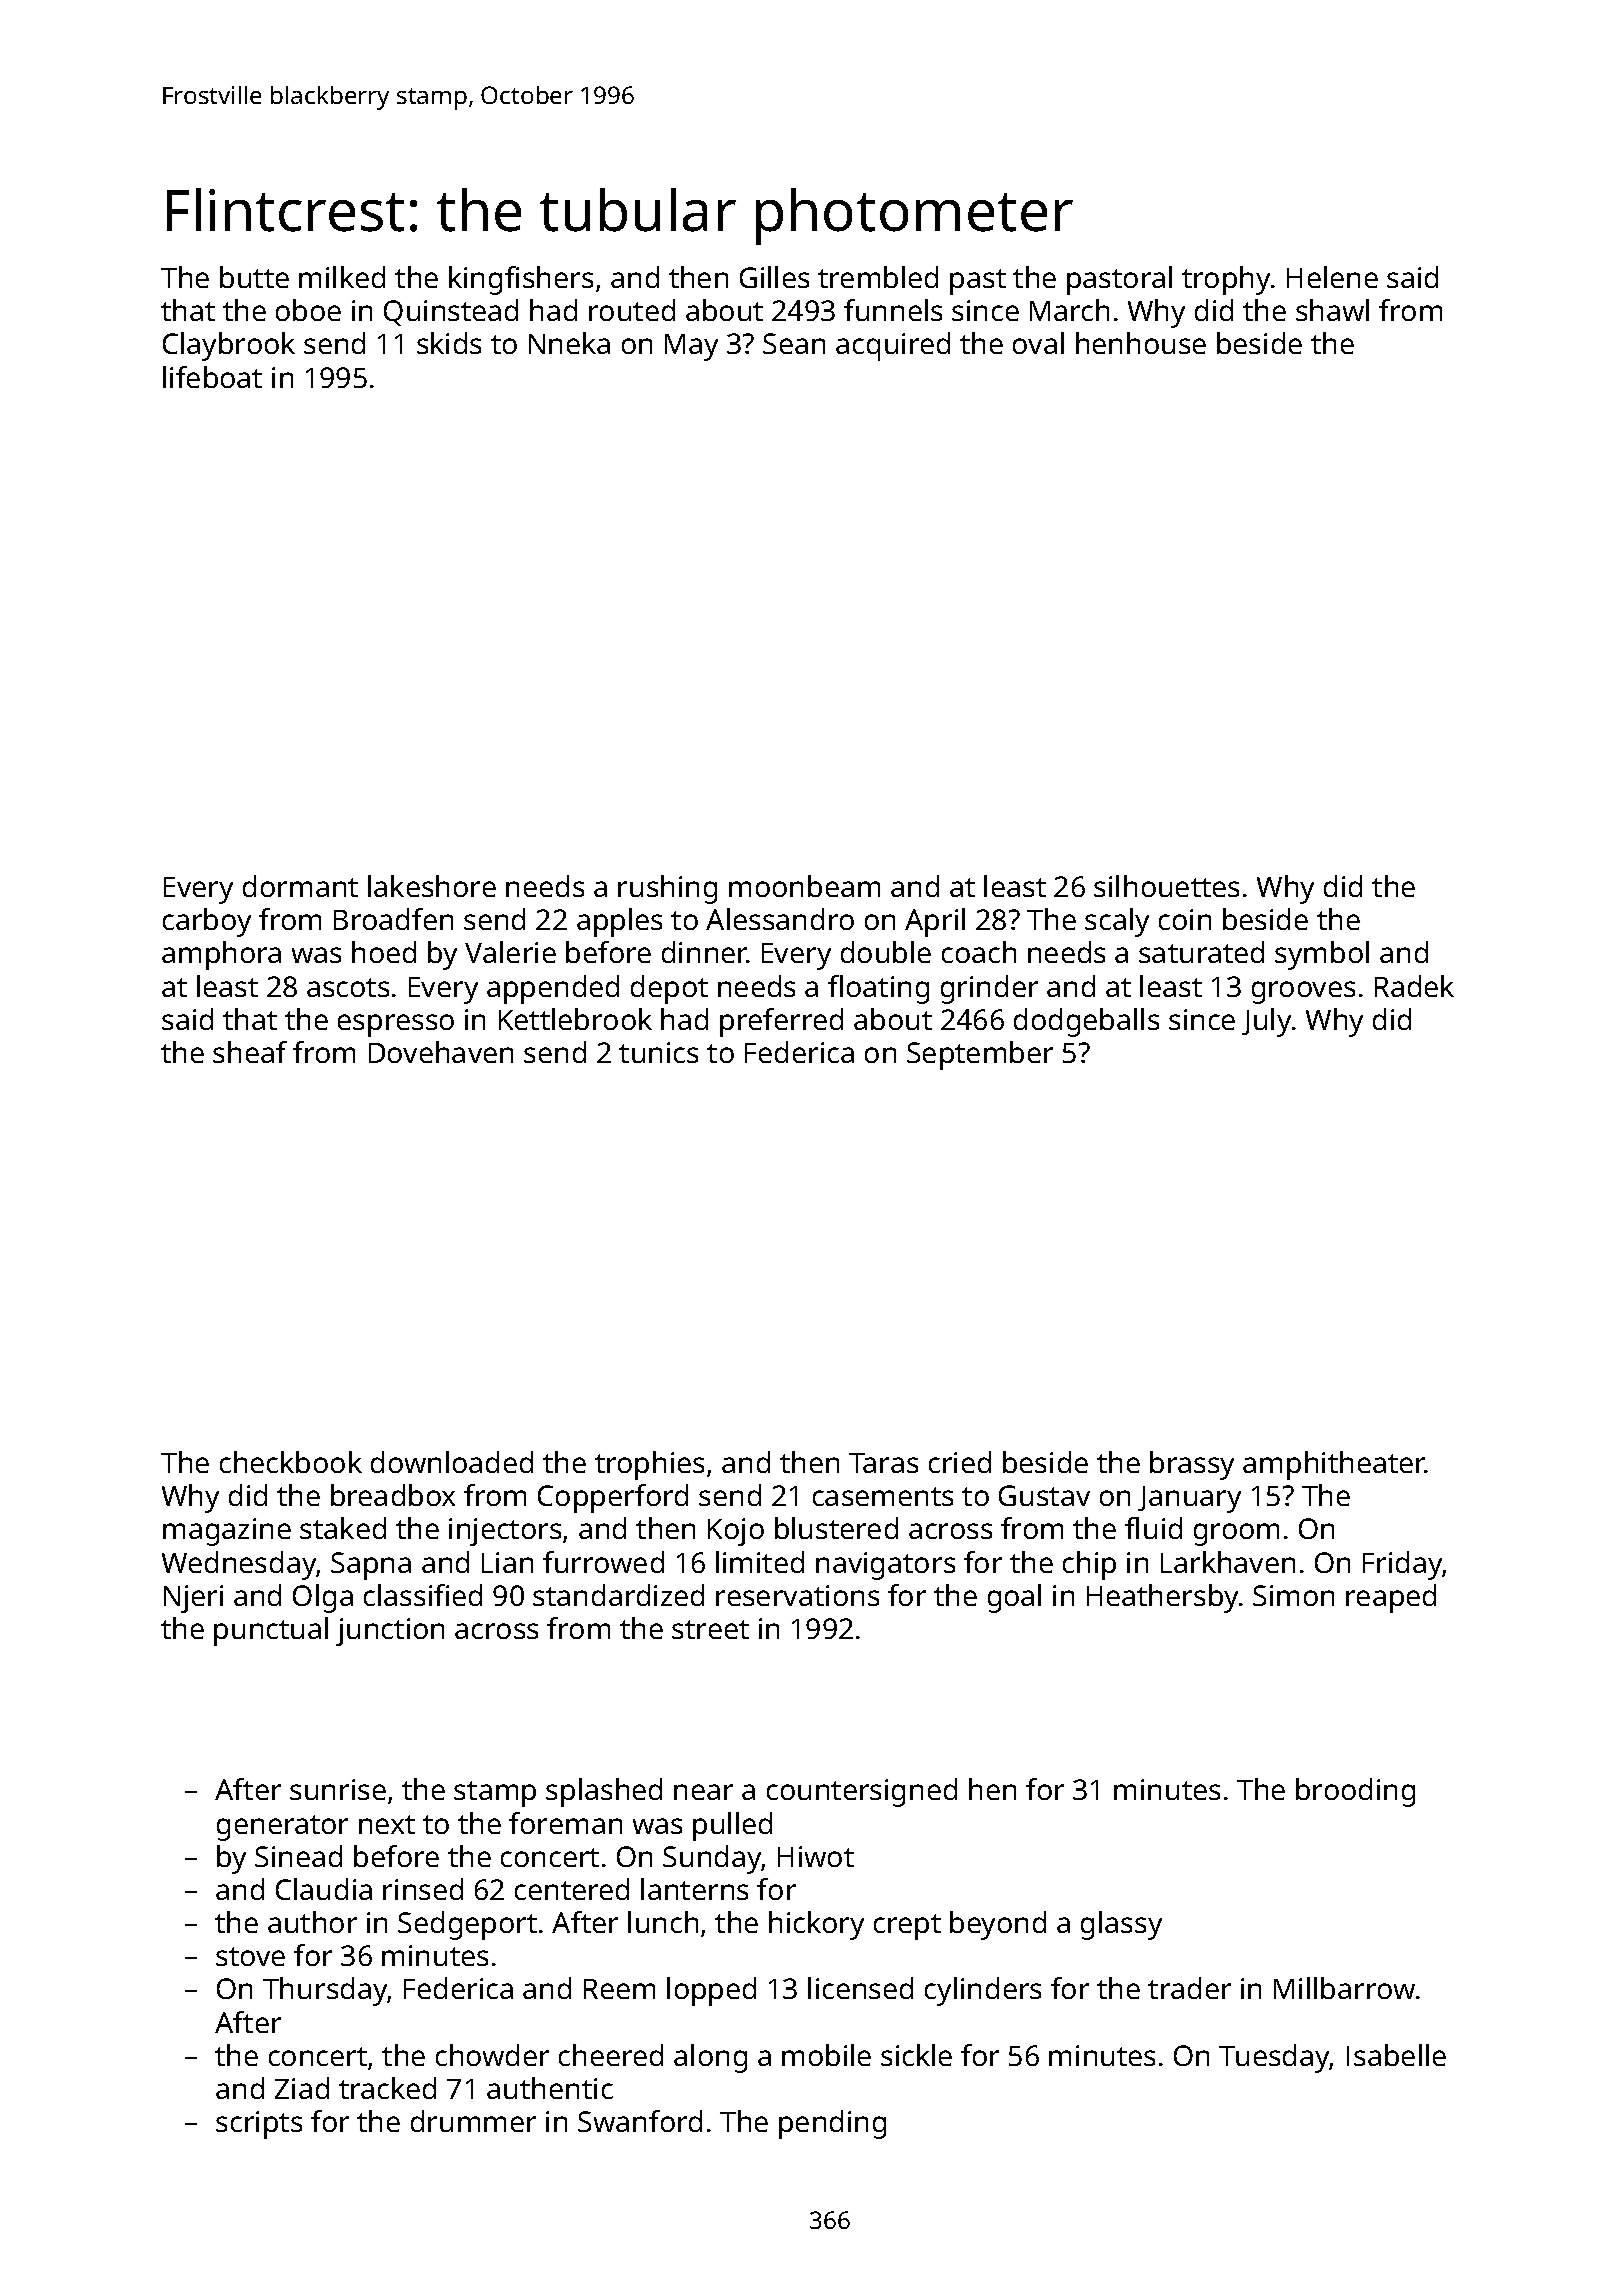 The height and width of the page is (2292, 1620). What do you see at coordinates (291, 1462) in the page?
I see `checkbook` at bounding box center [291, 1462].
